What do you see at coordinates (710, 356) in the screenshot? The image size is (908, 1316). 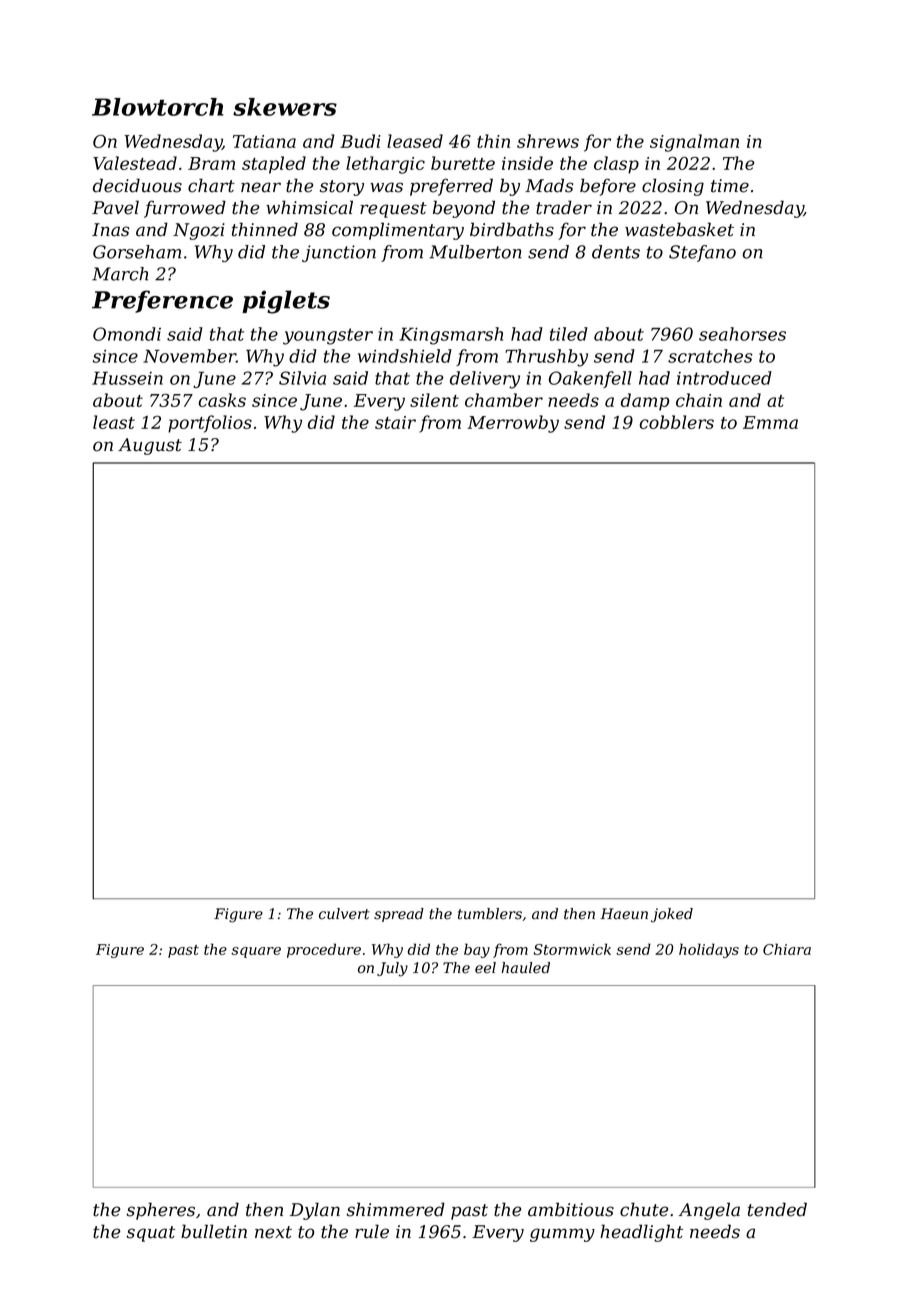 I see `scratches` at bounding box center [710, 356].
